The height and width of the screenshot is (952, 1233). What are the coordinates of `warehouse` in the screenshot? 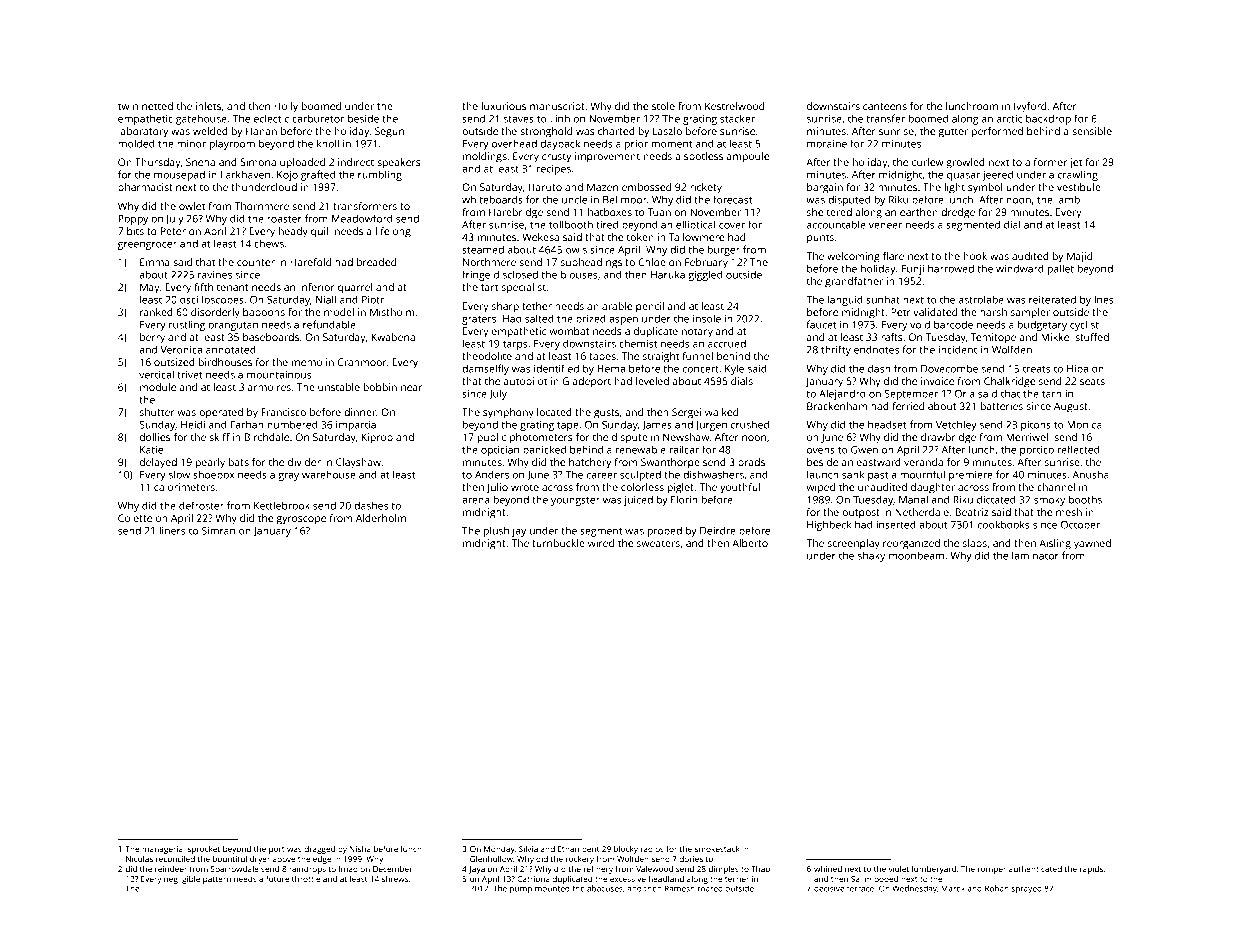 It's located at (329, 474).
